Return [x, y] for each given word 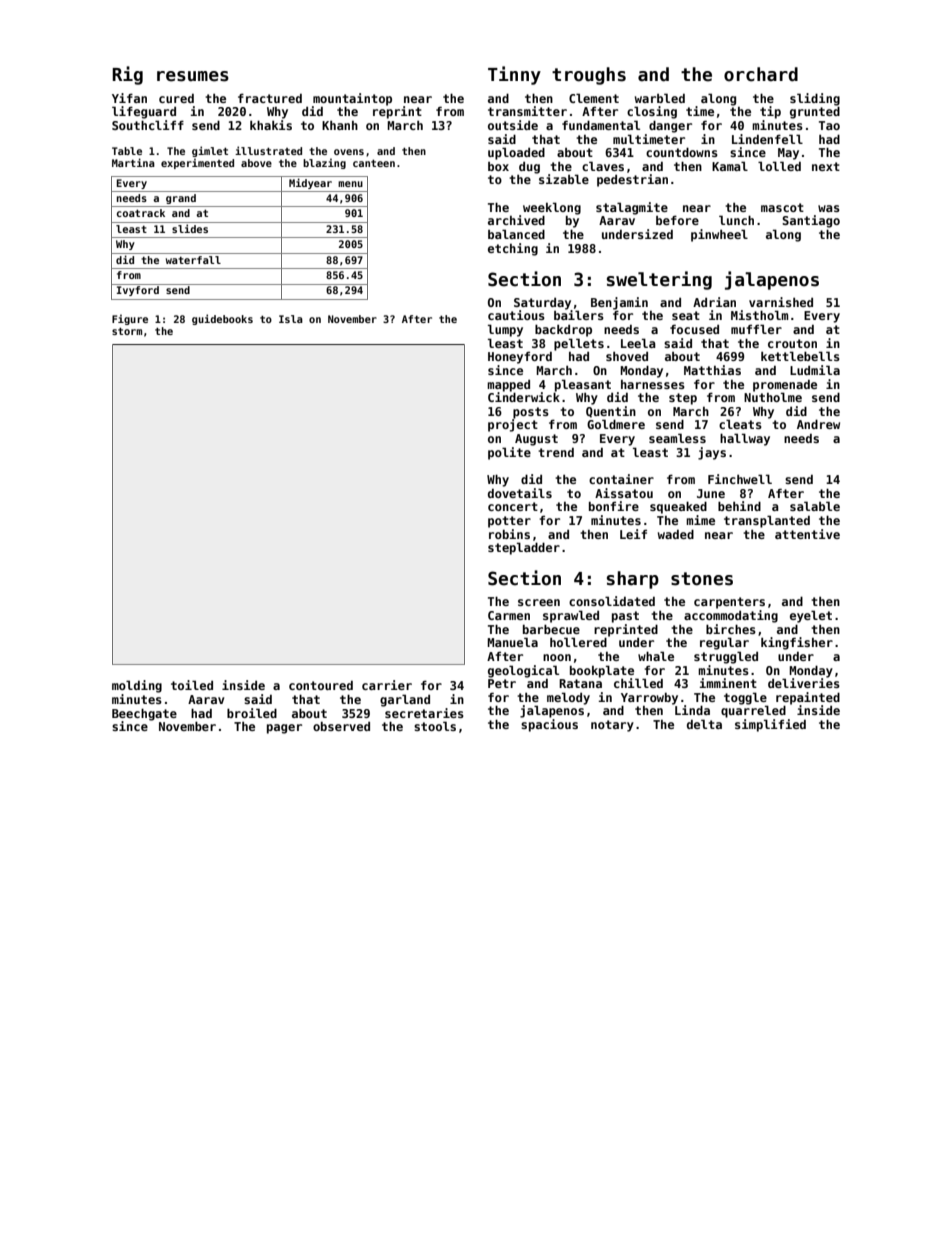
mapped [508, 386]
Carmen [509, 615]
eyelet [811, 616]
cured [176, 98]
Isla [291, 319]
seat [686, 315]
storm [127, 331]
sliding [815, 99]
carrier [387, 685]
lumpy [505, 330]
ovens [349, 152]
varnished [781, 302]
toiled [192, 685]
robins [509, 534]
